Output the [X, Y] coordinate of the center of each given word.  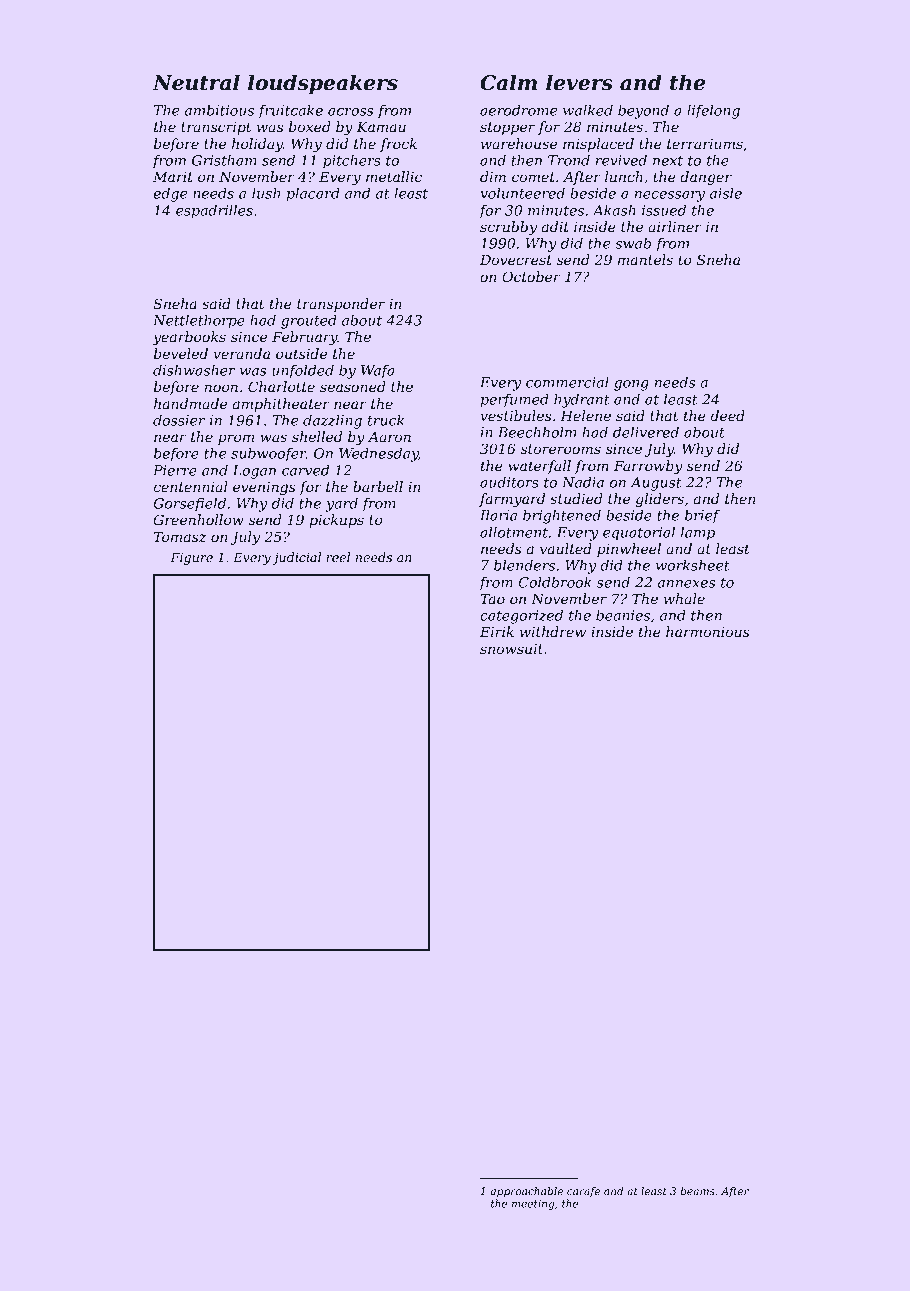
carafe [583, 1192]
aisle [726, 193]
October [531, 276]
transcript [216, 128]
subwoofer [268, 455]
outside [301, 353]
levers [579, 82]
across [351, 112]
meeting [533, 1205]
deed [728, 415]
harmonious [708, 631]
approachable [526, 1192]
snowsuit [511, 648]
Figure [191, 558]
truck [386, 420]
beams [697, 1191]
